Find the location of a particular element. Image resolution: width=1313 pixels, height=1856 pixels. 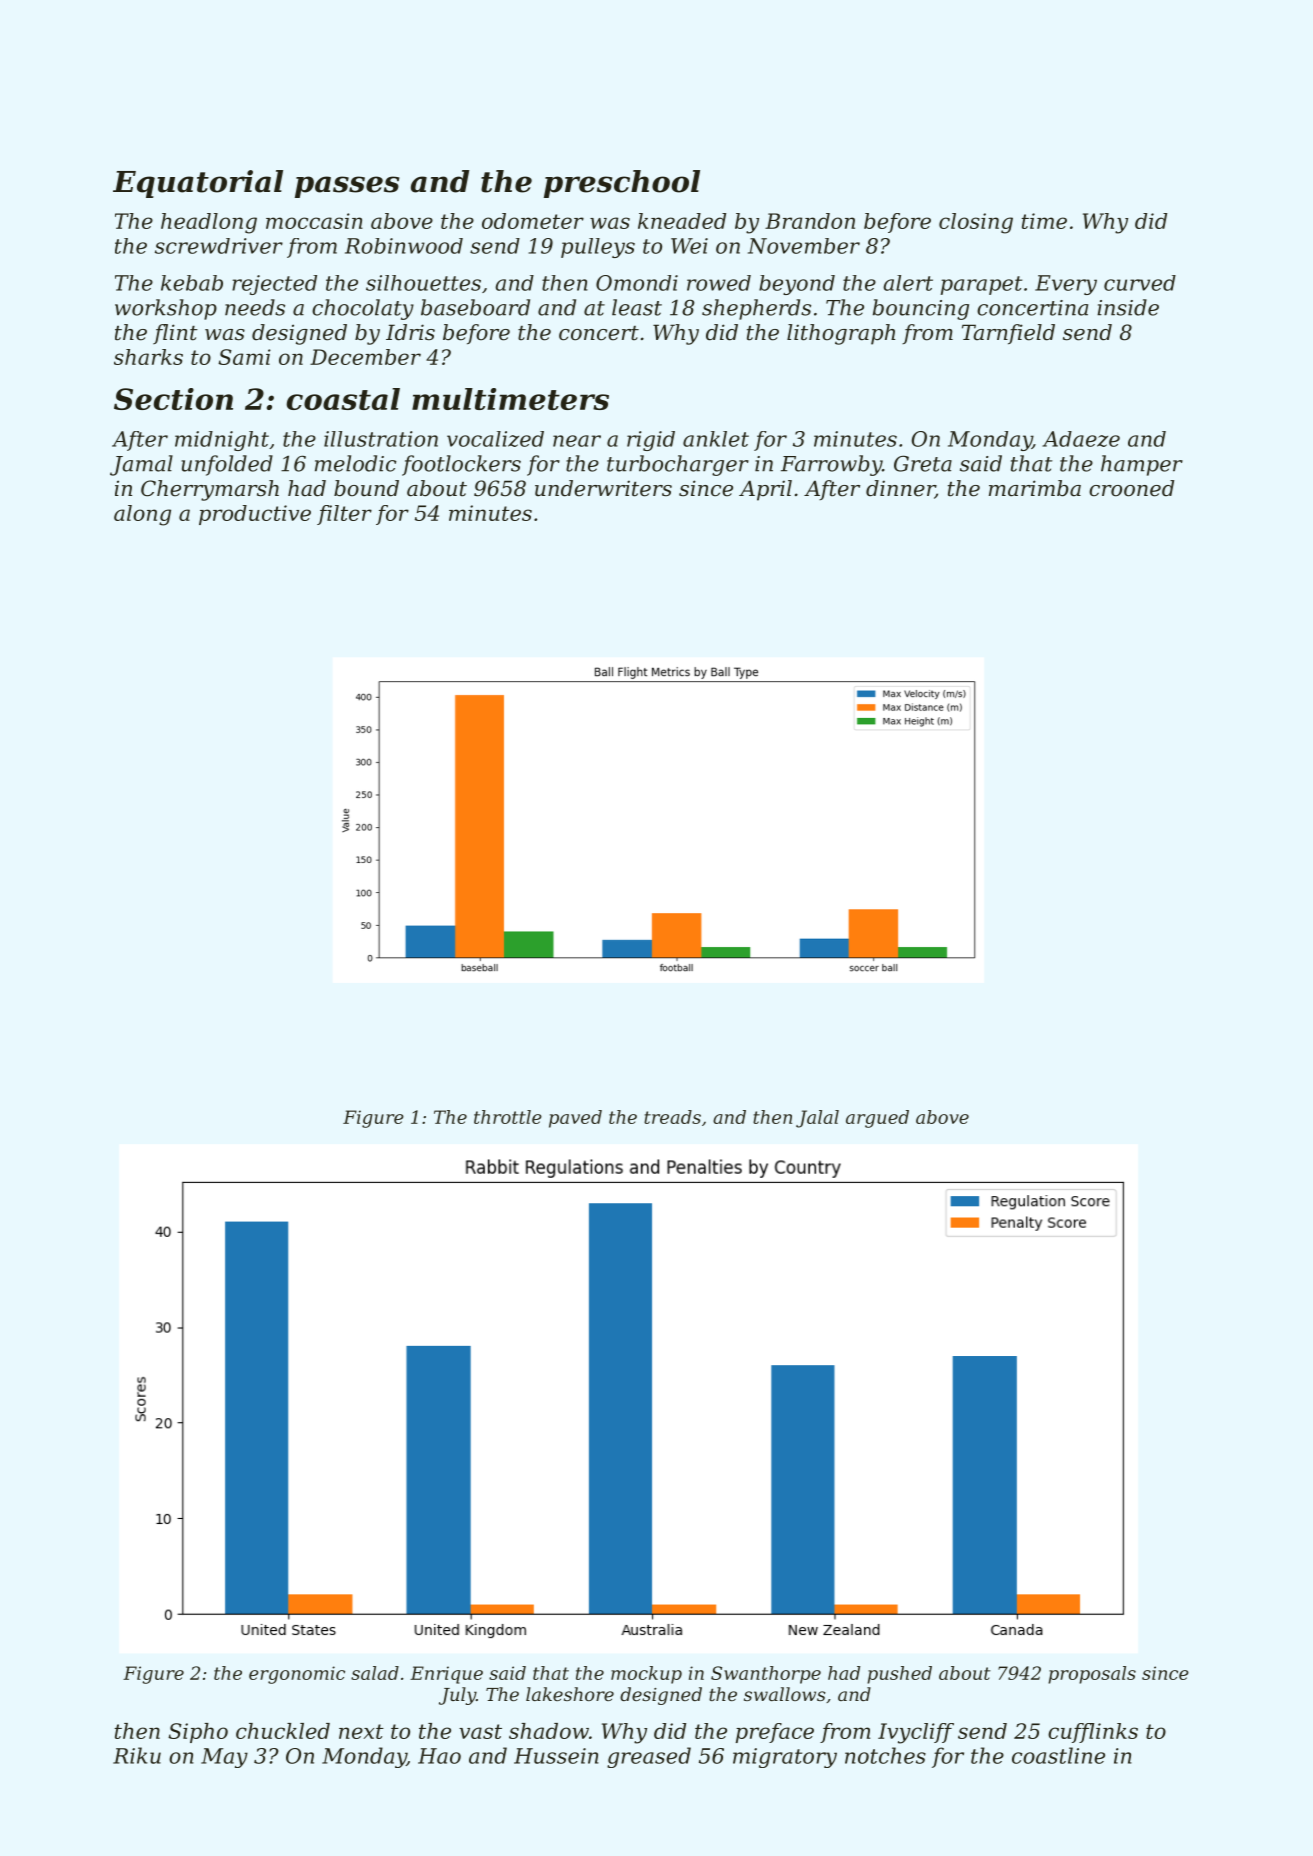

baseboard is located at coordinates (475, 307).
